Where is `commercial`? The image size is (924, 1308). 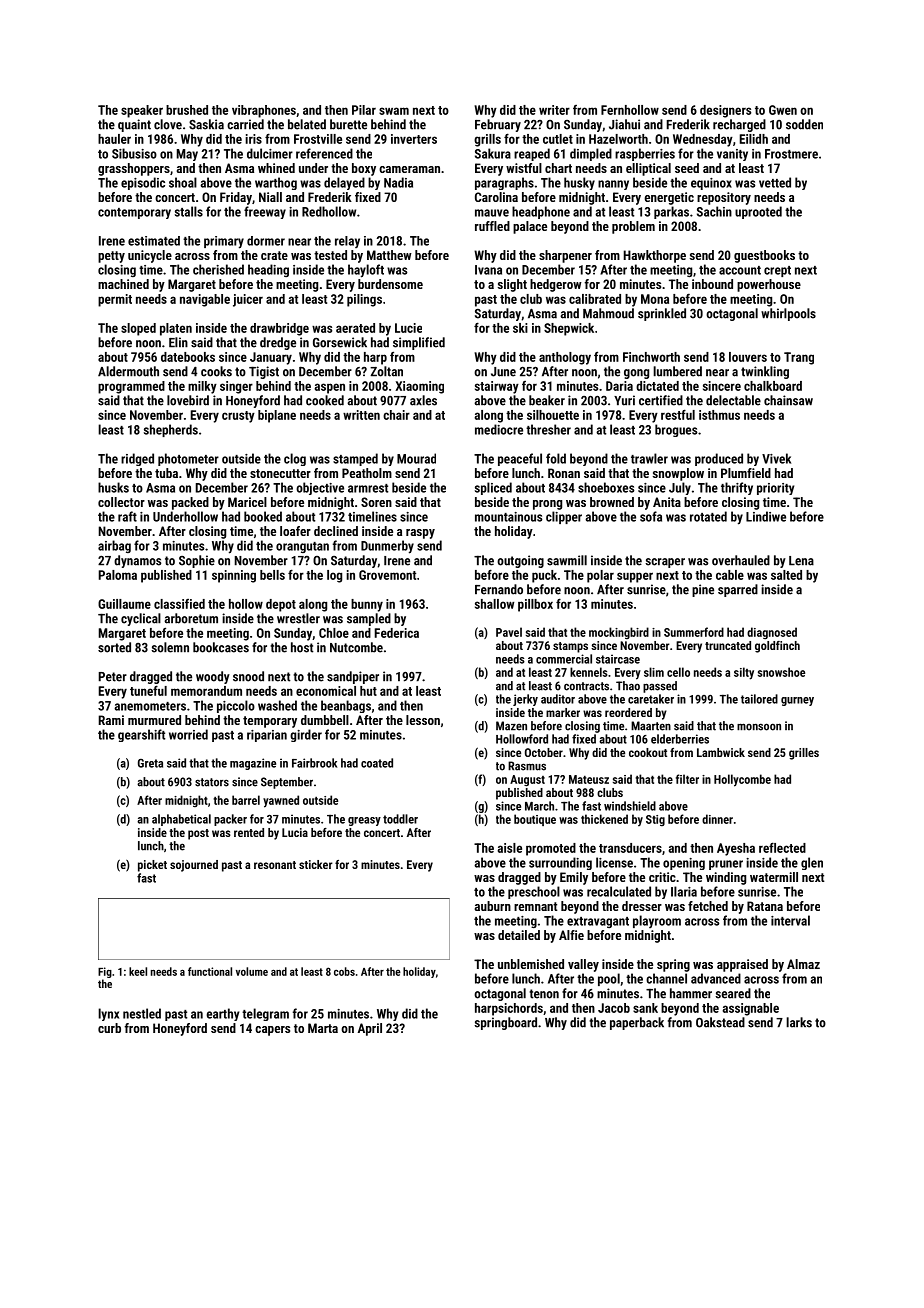 commercial is located at coordinates (564, 659).
